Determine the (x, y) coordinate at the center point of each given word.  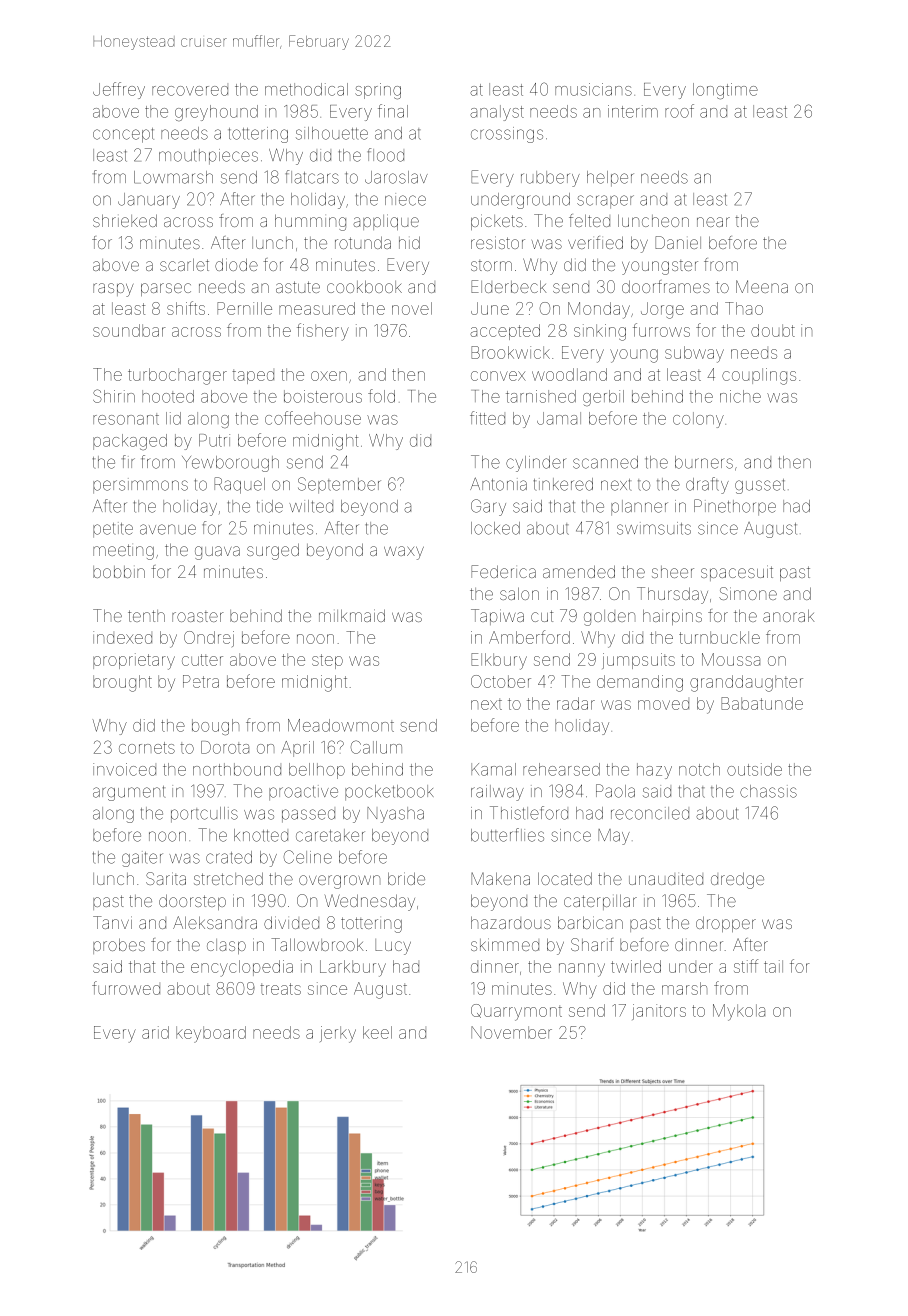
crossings (507, 135)
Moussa (731, 659)
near (713, 222)
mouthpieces (208, 157)
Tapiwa (497, 617)
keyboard (211, 1034)
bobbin (119, 572)
